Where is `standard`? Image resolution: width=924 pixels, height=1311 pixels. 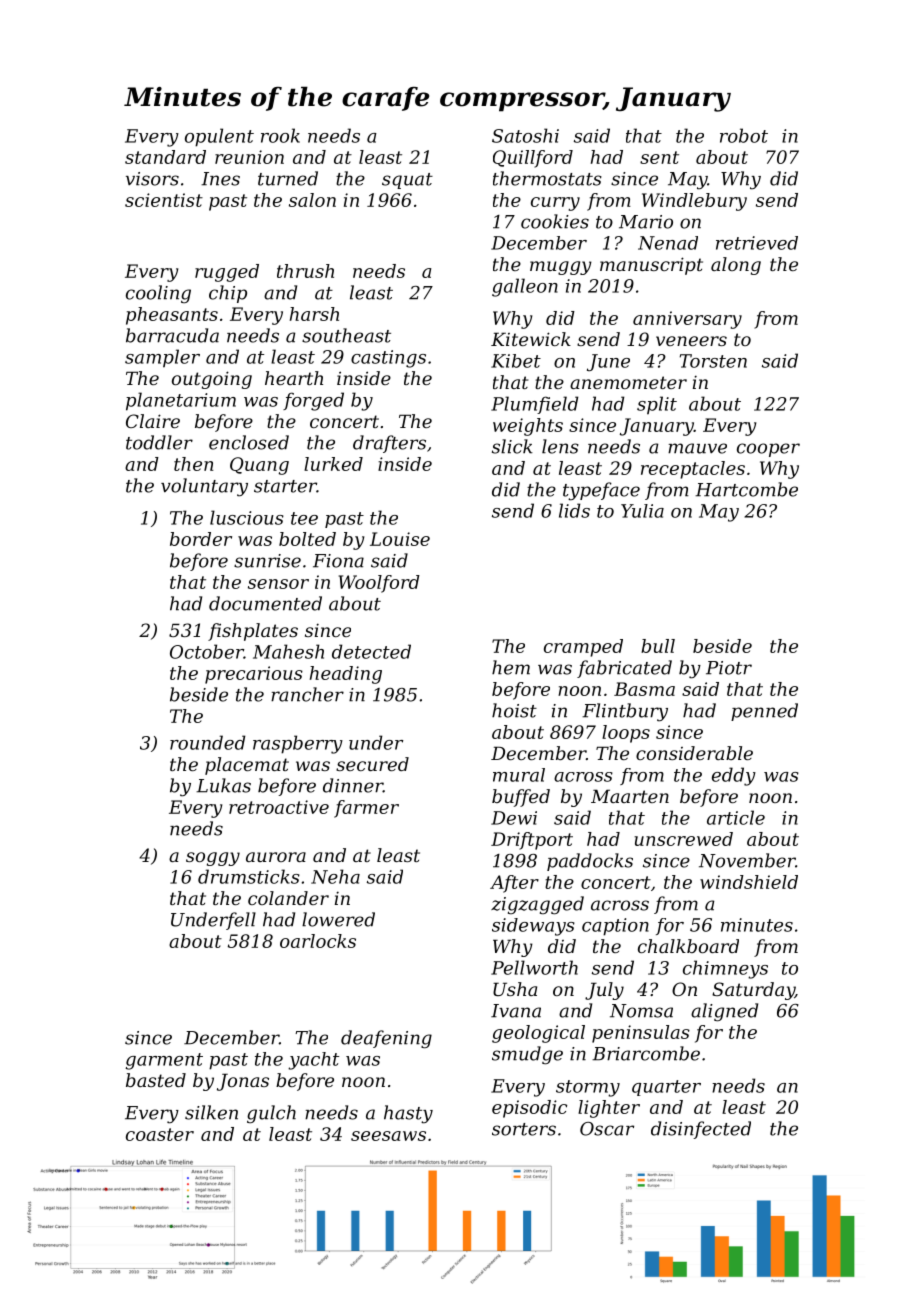 standard is located at coordinates (165, 157).
